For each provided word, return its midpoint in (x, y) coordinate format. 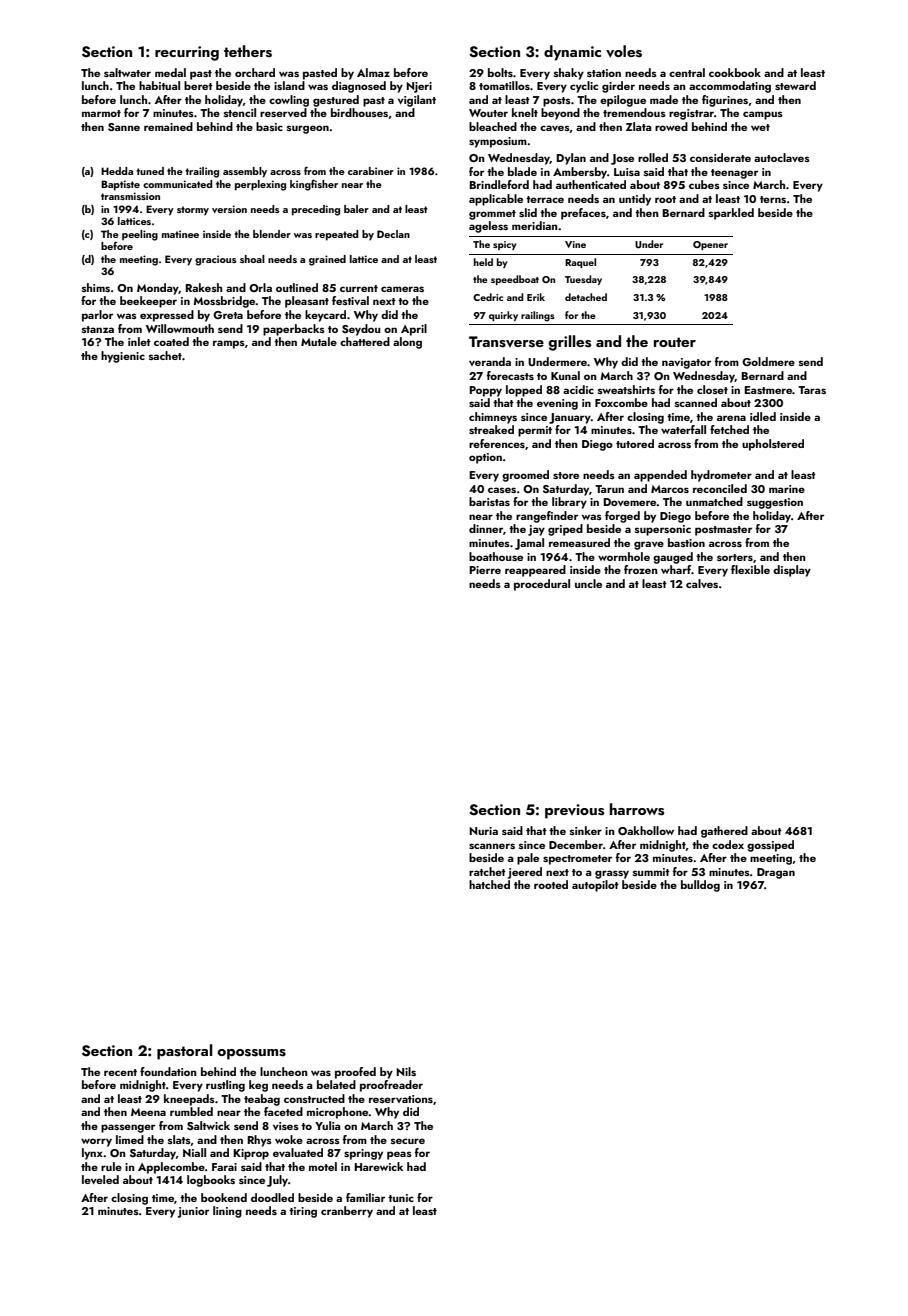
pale (528, 859)
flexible (750, 569)
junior (193, 1212)
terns (773, 199)
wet (760, 127)
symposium (498, 142)
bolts (500, 72)
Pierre (485, 570)
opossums (251, 1054)
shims (96, 287)
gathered (724, 832)
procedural (542, 585)
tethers (248, 51)
